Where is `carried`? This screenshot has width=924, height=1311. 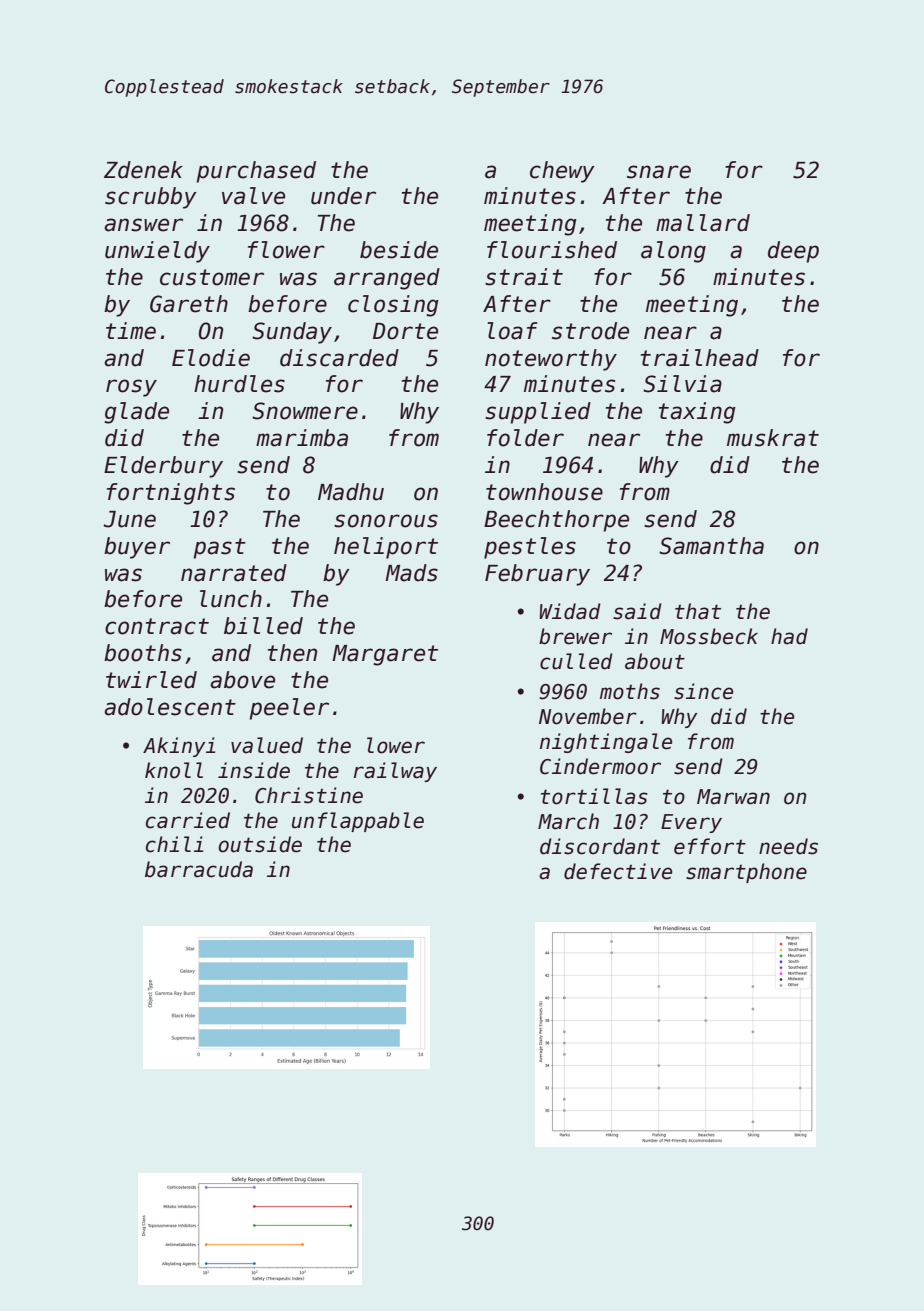 carried is located at coordinates (188, 820).
